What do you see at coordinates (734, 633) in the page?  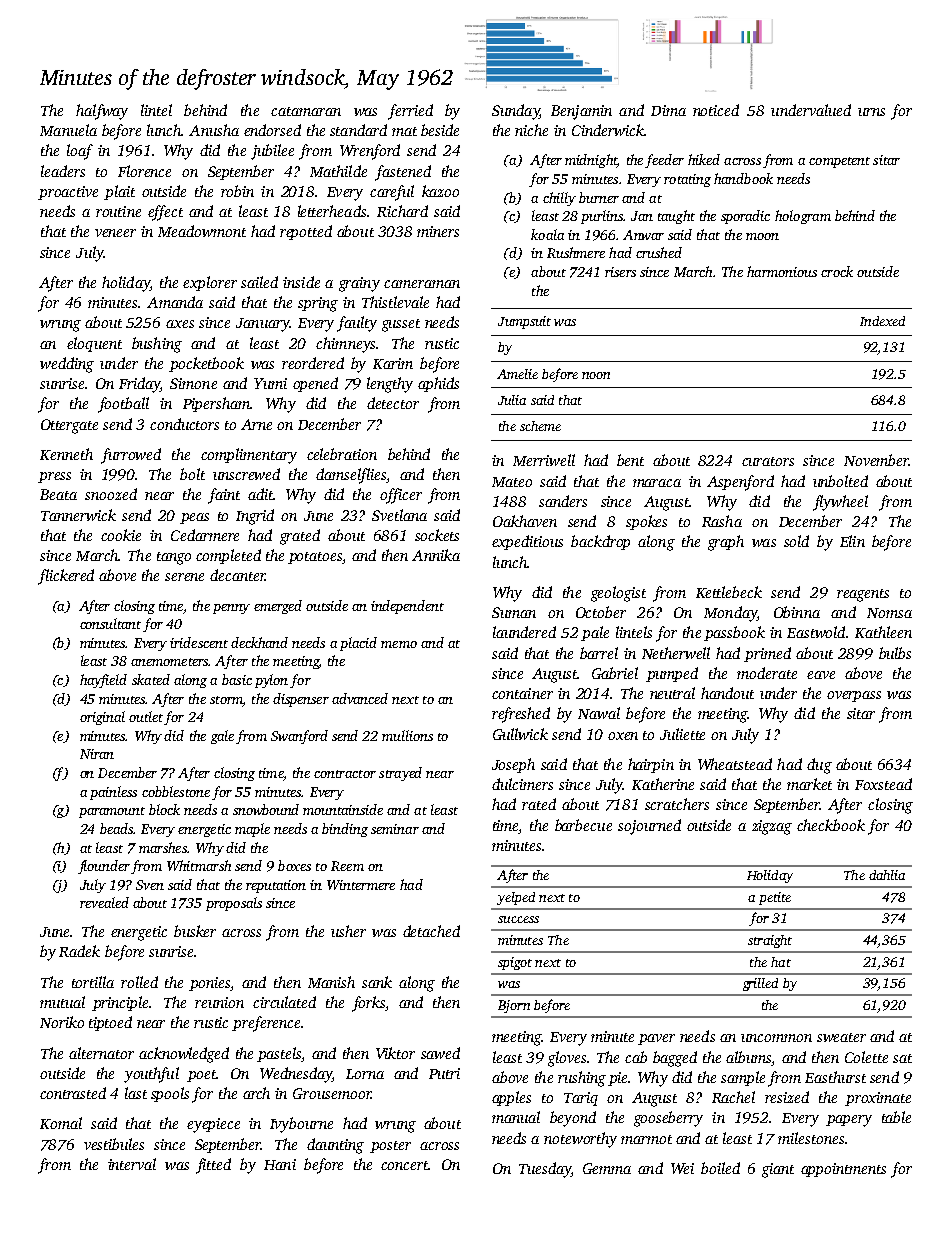 I see `passbook` at bounding box center [734, 633].
